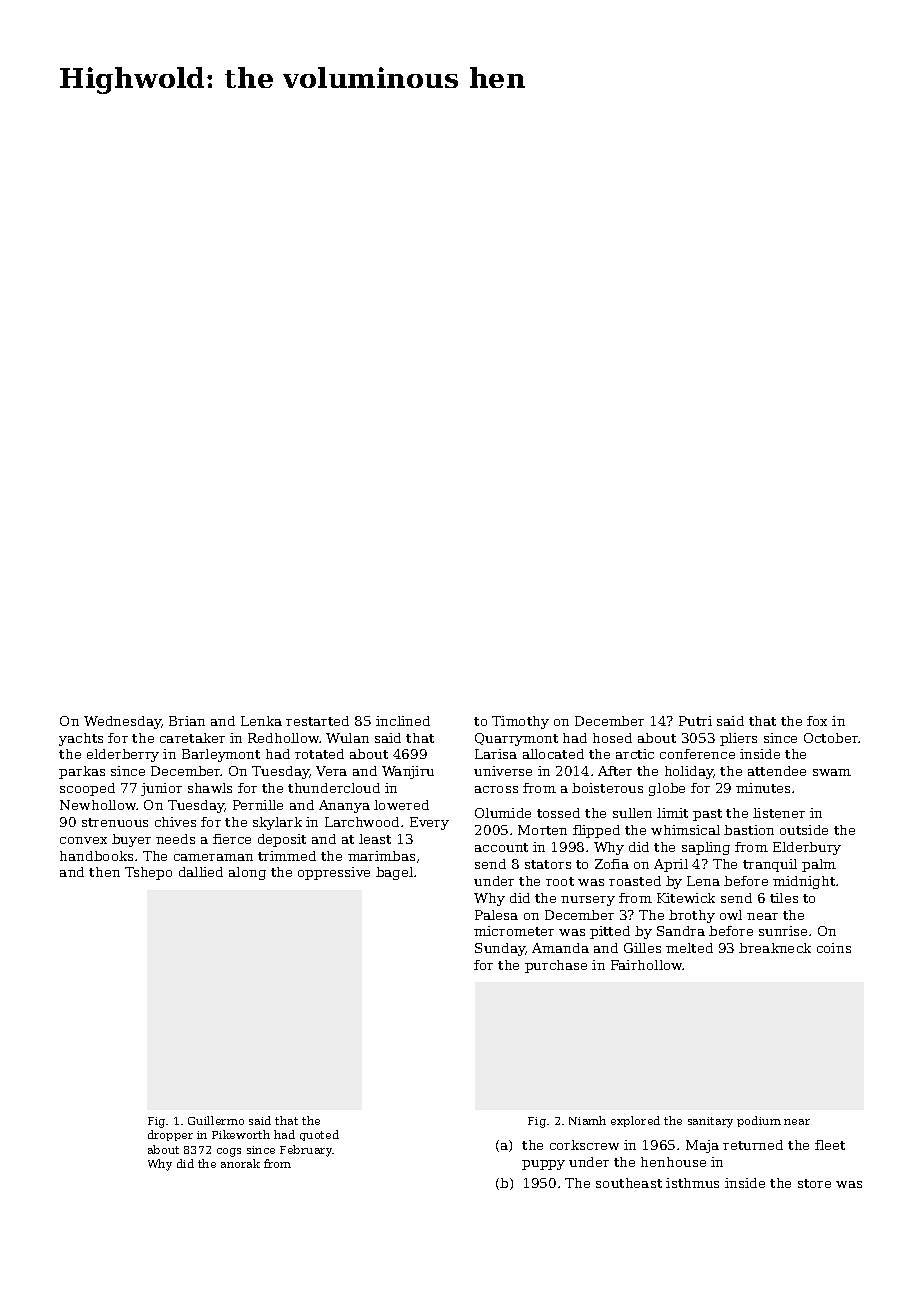 The width and height of the screenshot is (924, 1308). I want to click on Sunday, so click(500, 949).
